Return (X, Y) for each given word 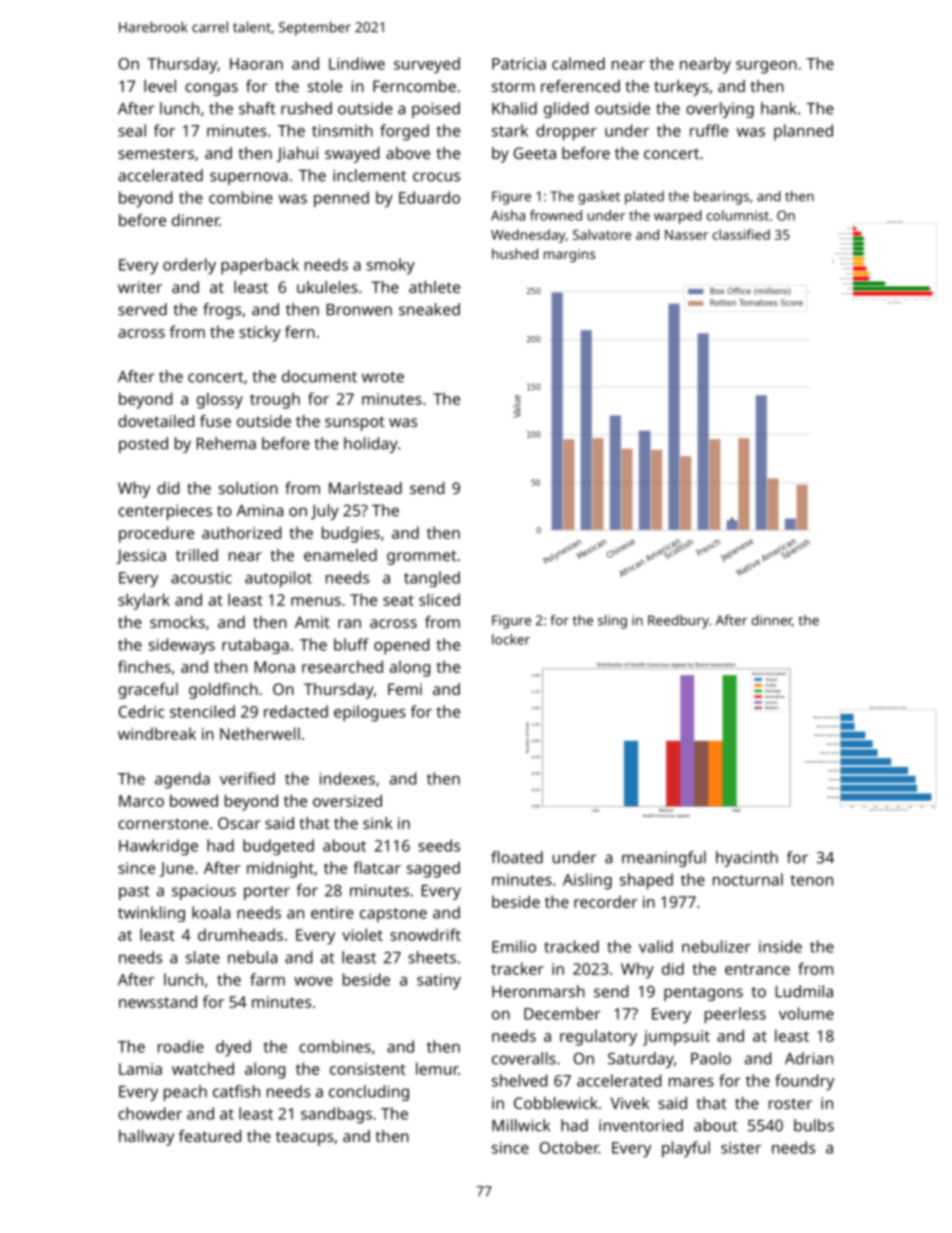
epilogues (370, 713)
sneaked (429, 309)
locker (511, 639)
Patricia (519, 64)
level (160, 86)
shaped (646, 881)
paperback (260, 266)
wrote (383, 377)
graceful (148, 691)
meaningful (664, 859)
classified (741, 234)
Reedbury (678, 622)
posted (143, 445)
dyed (233, 1048)
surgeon (766, 67)
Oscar (239, 823)
